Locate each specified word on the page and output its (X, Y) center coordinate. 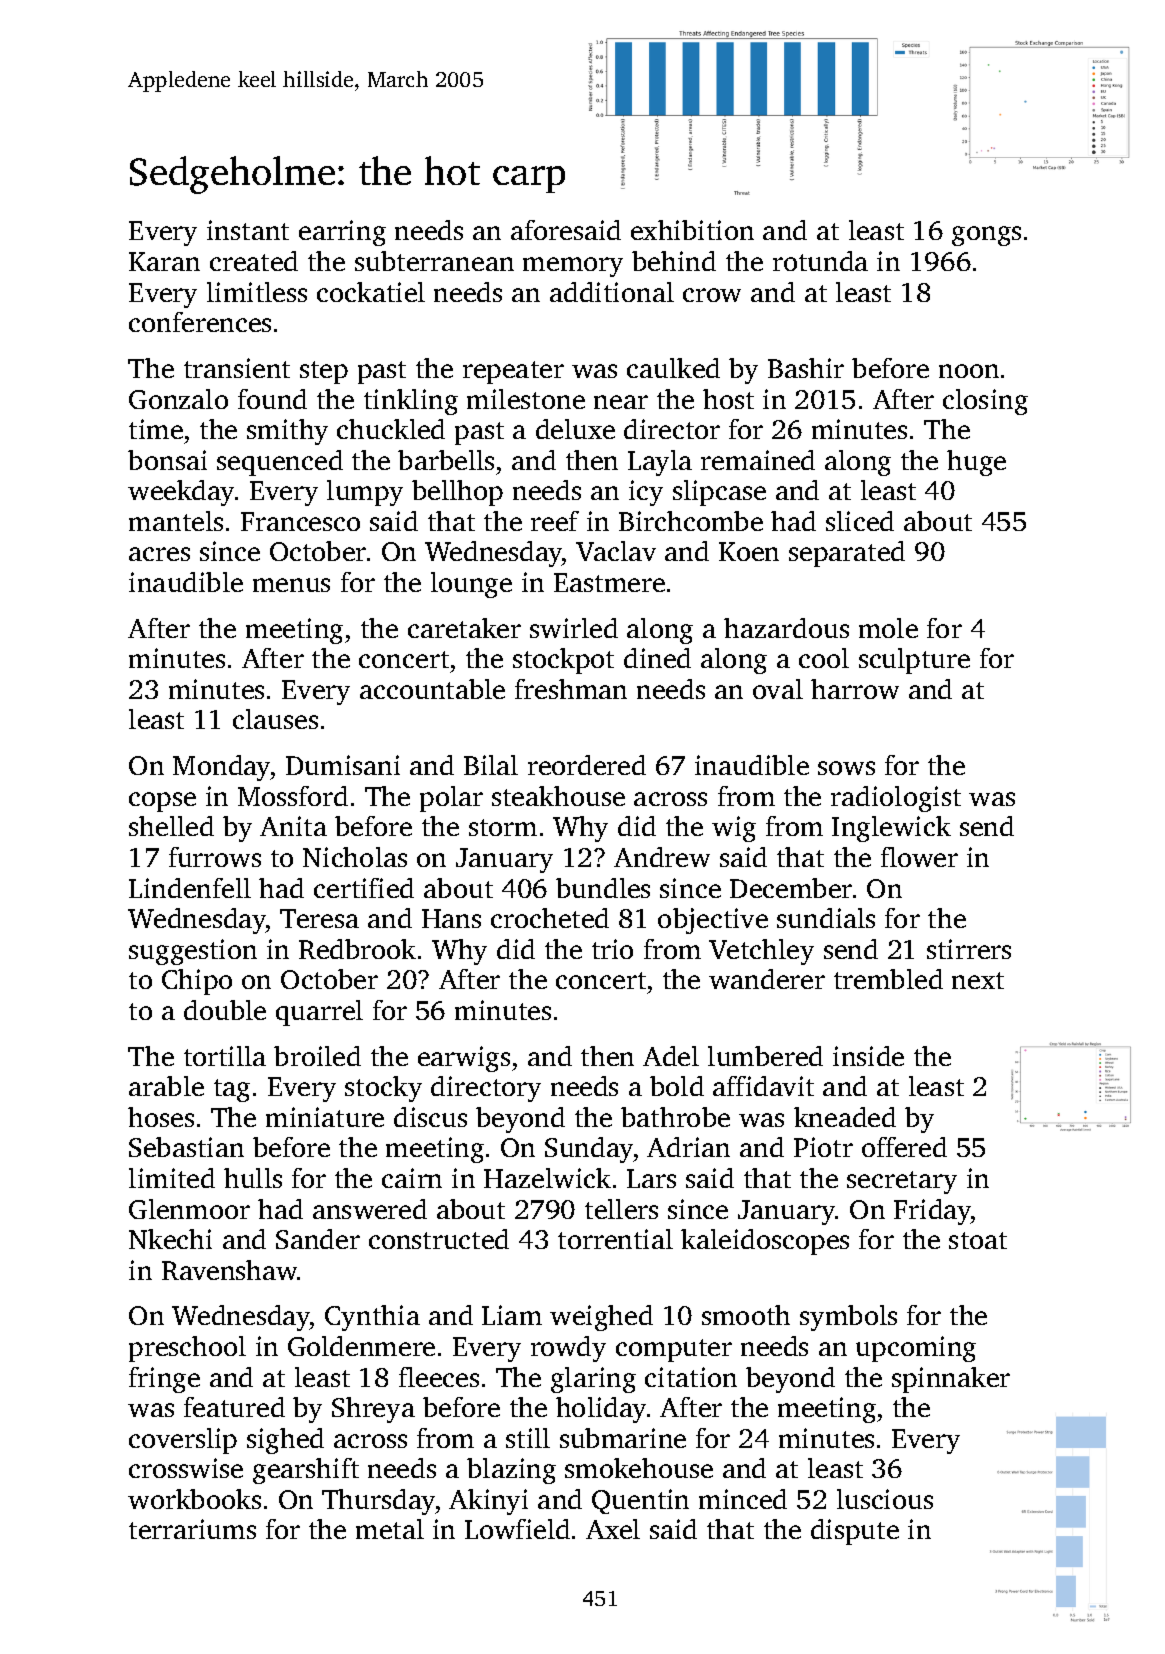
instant (248, 230)
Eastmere (609, 582)
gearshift (306, 1471)
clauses (275, 719)
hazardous (786, 628)
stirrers (969, 949)
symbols (848, 1318)
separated (847, 554)
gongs (986, 236)
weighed (601, 1318)
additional (612, 292)
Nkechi (170, 1239)
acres (159, 554)
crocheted (550, 918)
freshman (571, 689)
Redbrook (357, 949)
